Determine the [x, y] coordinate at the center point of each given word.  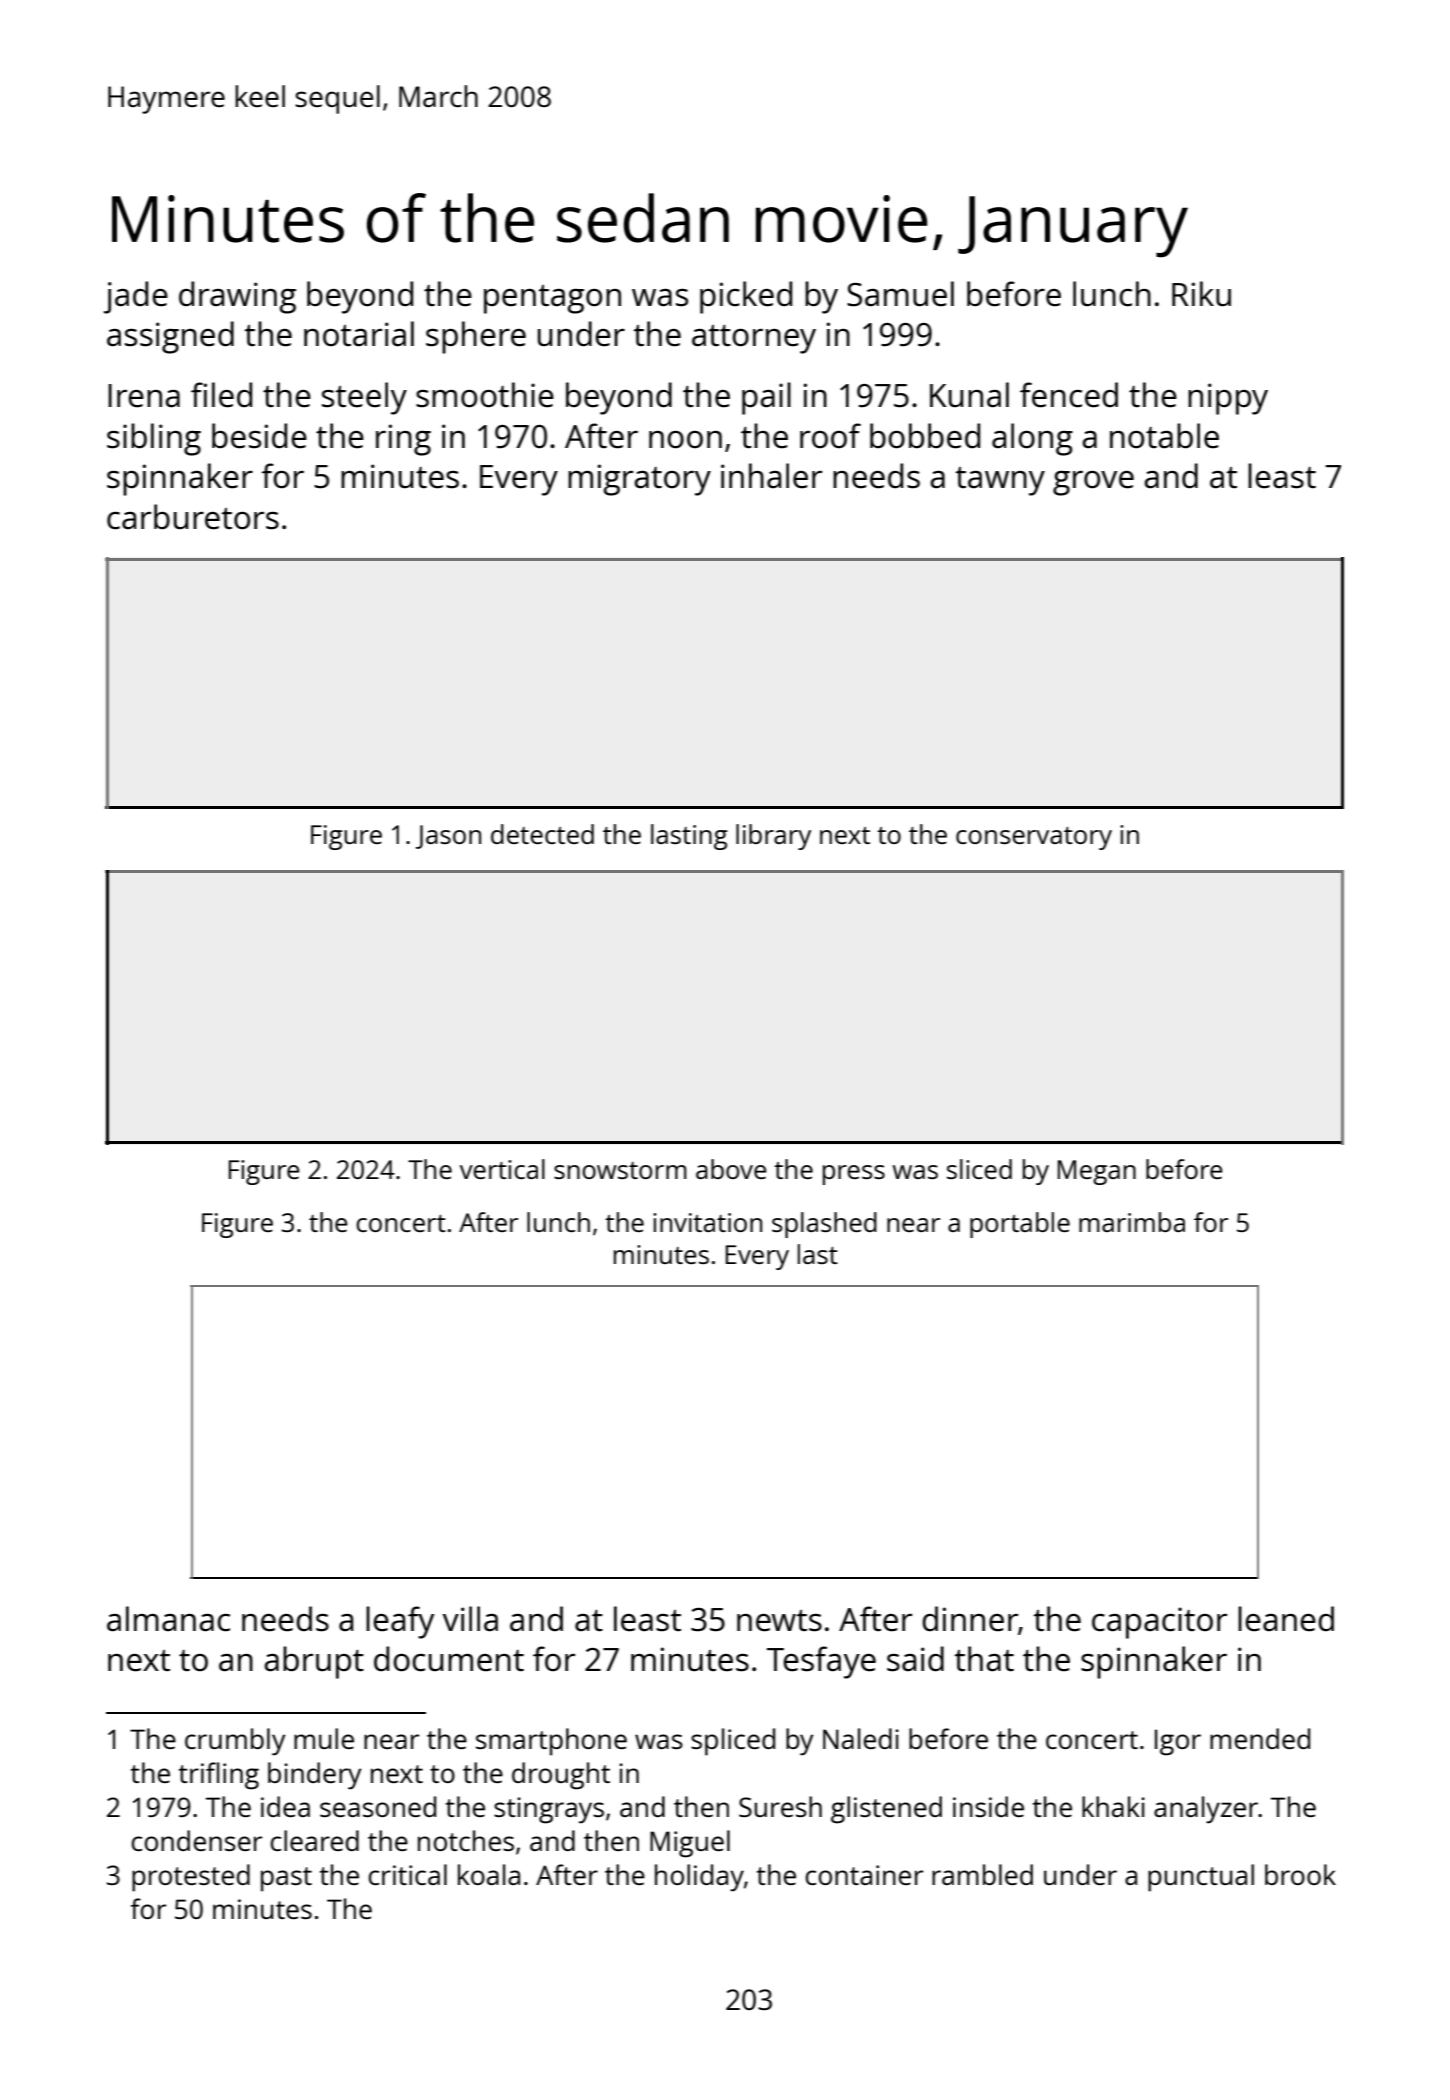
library [773, 837]
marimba [1132, 1222]
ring [403, 440]
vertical [502, 1169]
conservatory [1034, 838]
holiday [699, 1878]
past [286, 1879]
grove [1093, 483]
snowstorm [620, 1170]
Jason [448, 837]
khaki [1113, 1806]
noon [685, 440]
